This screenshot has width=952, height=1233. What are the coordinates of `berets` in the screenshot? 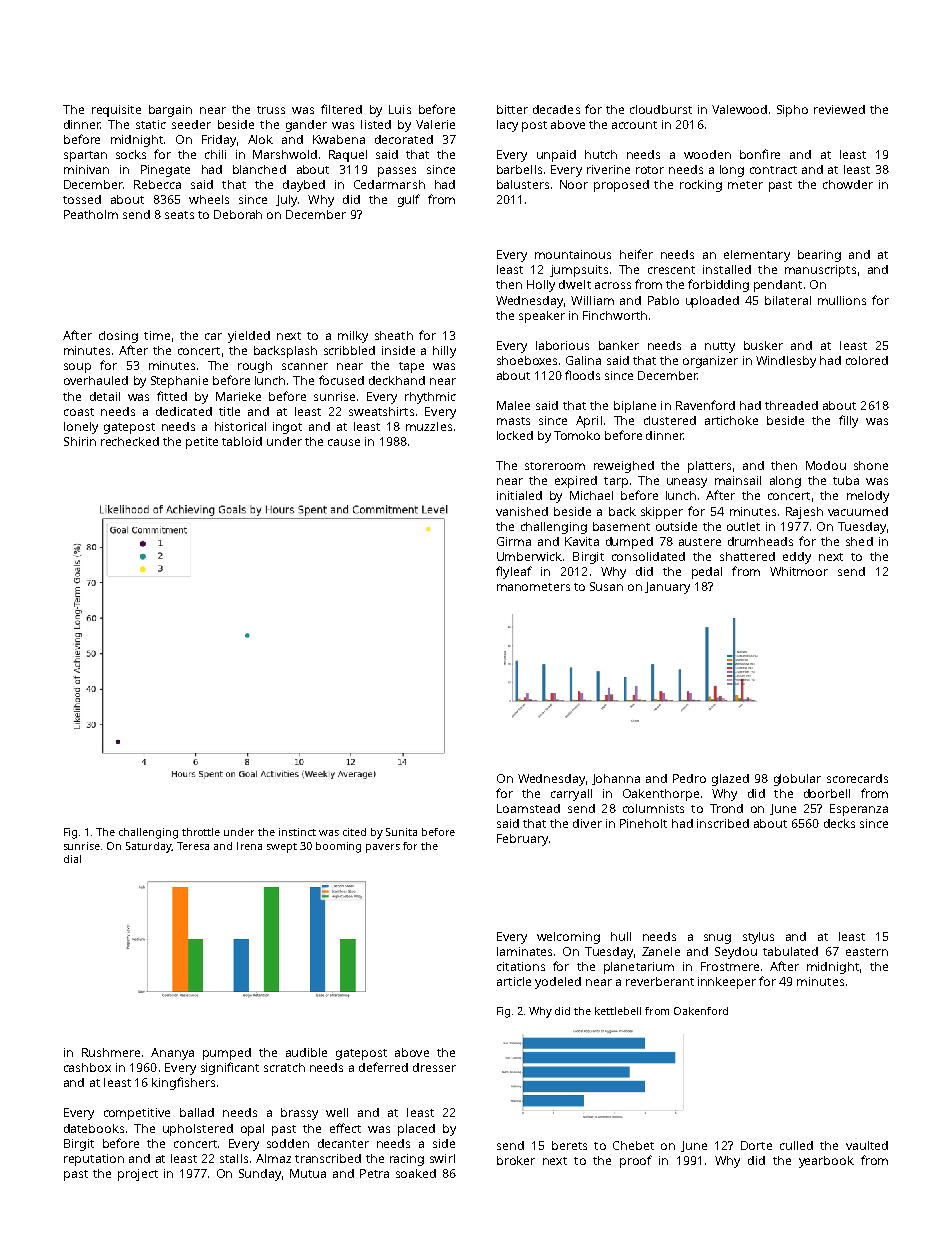 It's located at (569, 1145).
